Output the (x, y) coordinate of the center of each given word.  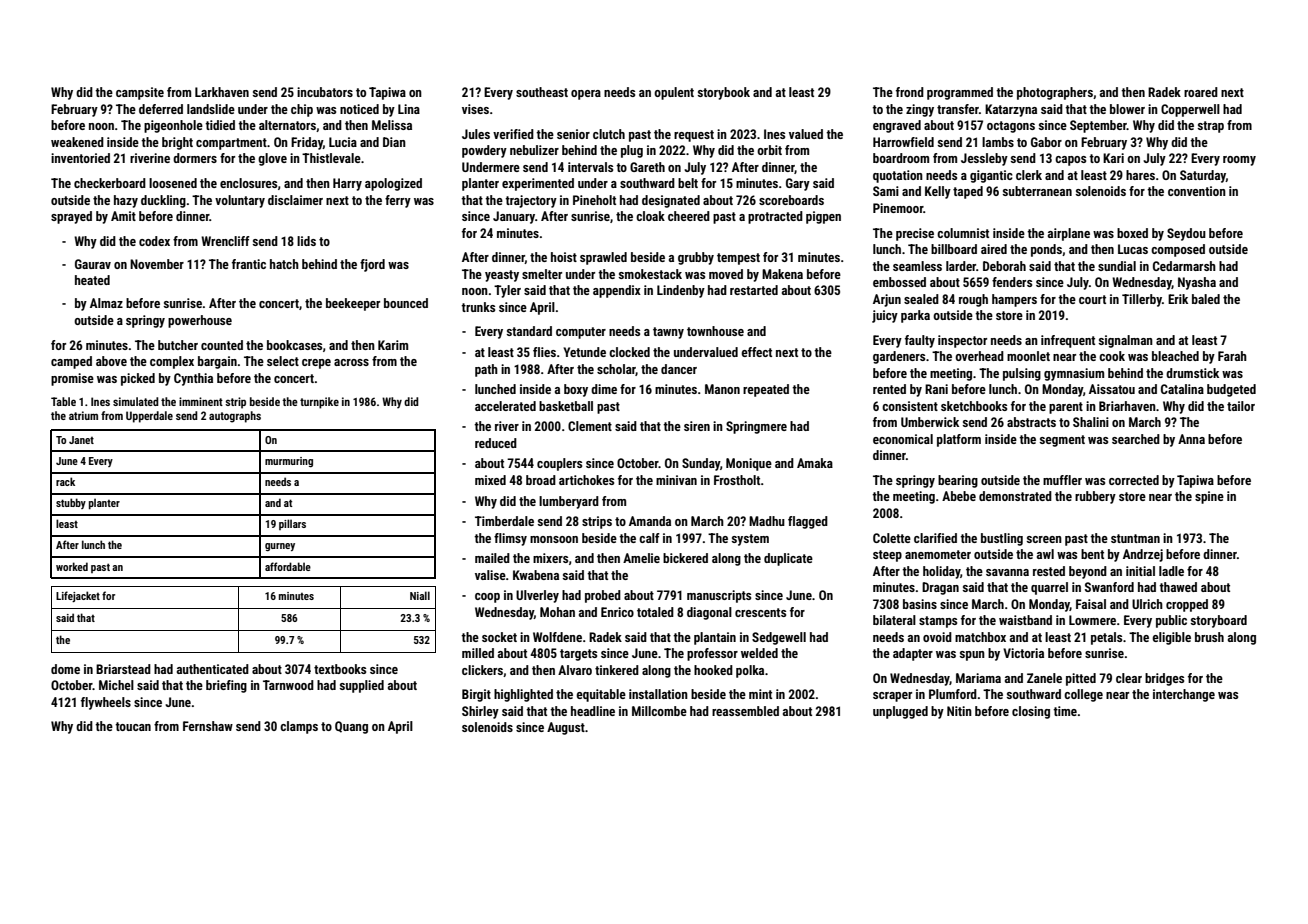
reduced (496, 443)
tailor (1241, 406)
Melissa (392, 125)
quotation (898, 176)
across (351, 362)
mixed (490, 480)
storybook (724, 93)
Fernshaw (208, 726)
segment (1062, 441)
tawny (668, 333)
